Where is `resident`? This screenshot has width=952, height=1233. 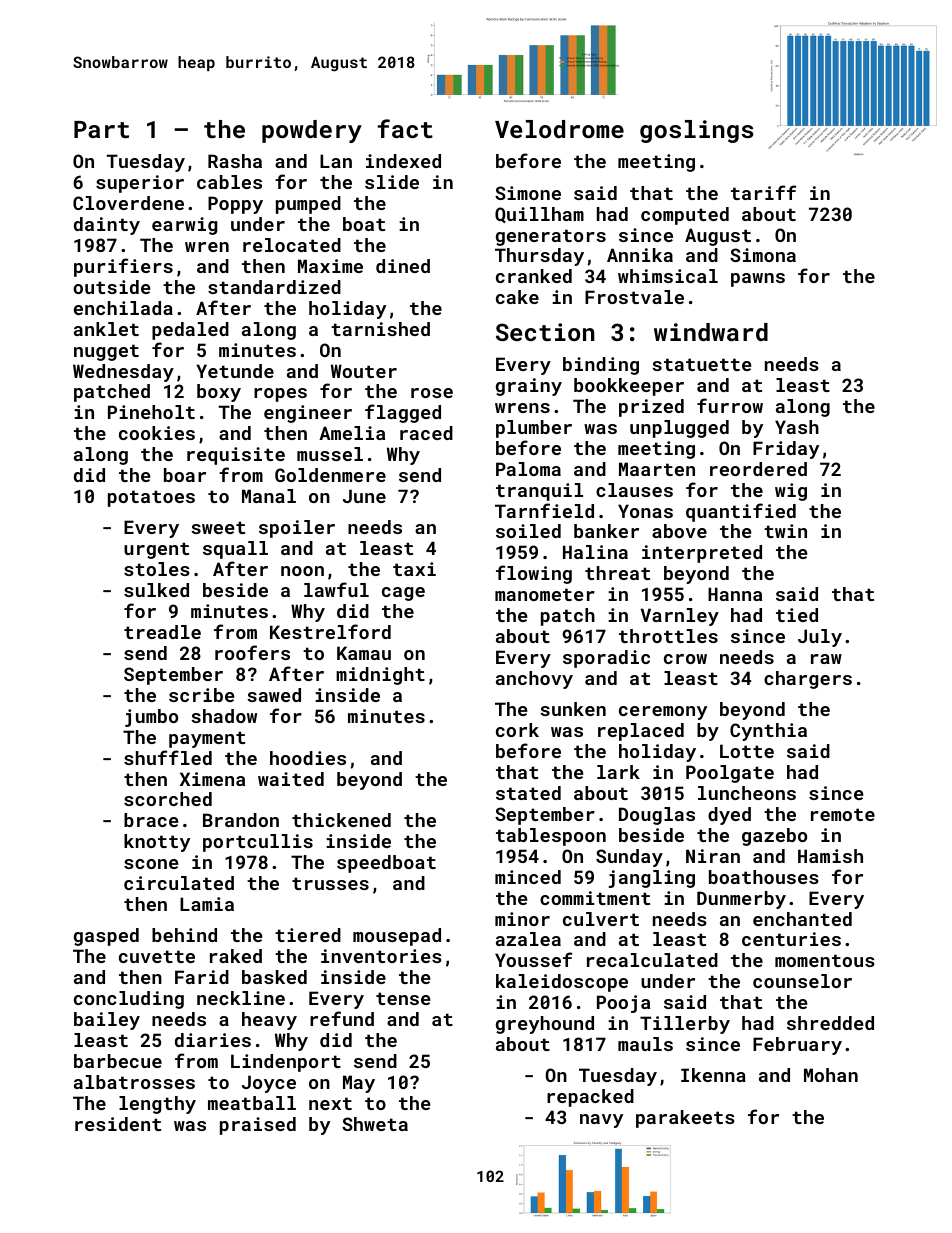
resident is located at coordinates (118, 1124).
